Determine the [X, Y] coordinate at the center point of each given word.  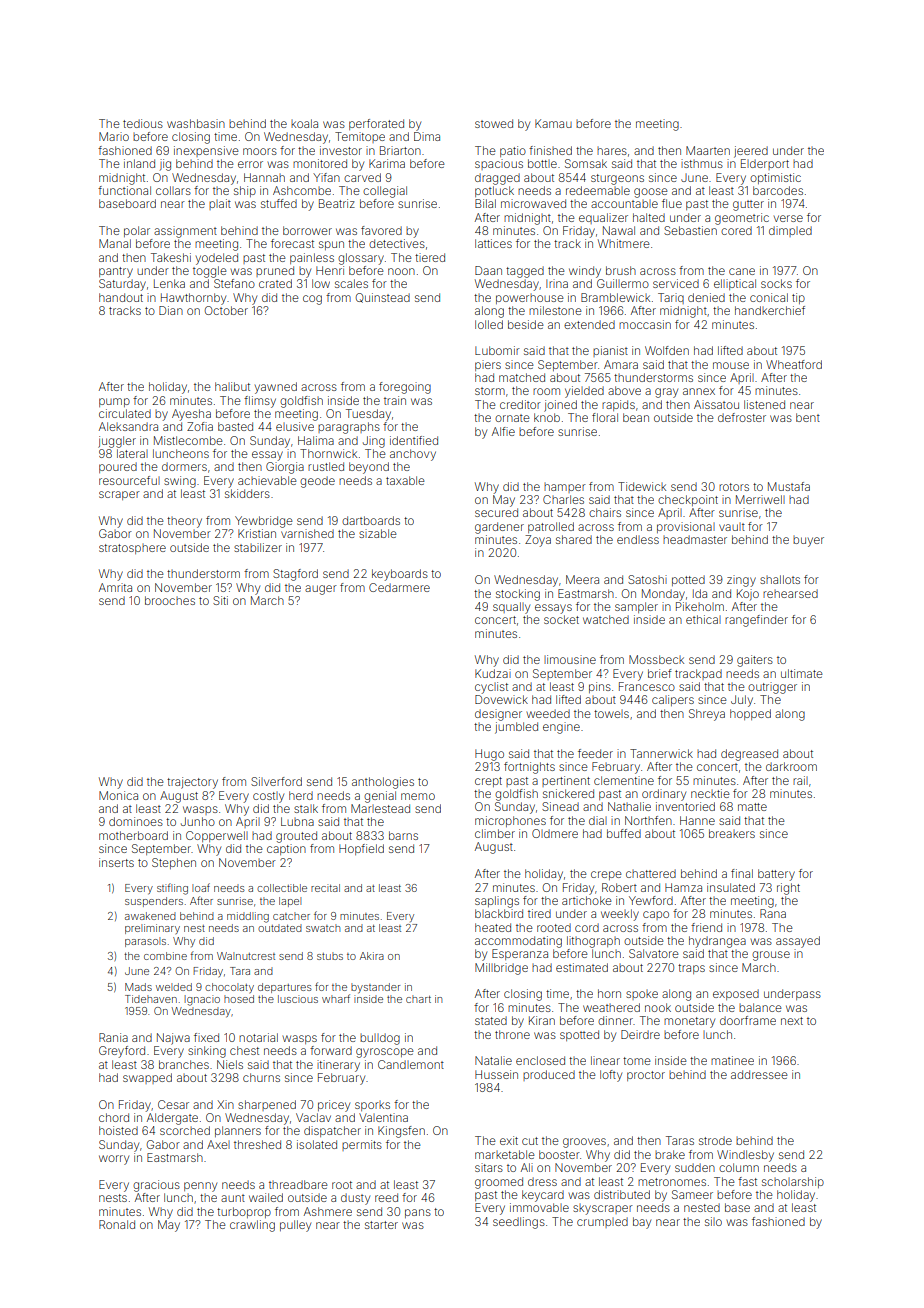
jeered [751, 152]
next [792, 1021]
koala [304, 123]
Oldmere [555, 833]
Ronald [117, 1224]
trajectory [192, 783]
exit [509, 1140]
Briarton [400, 150]
